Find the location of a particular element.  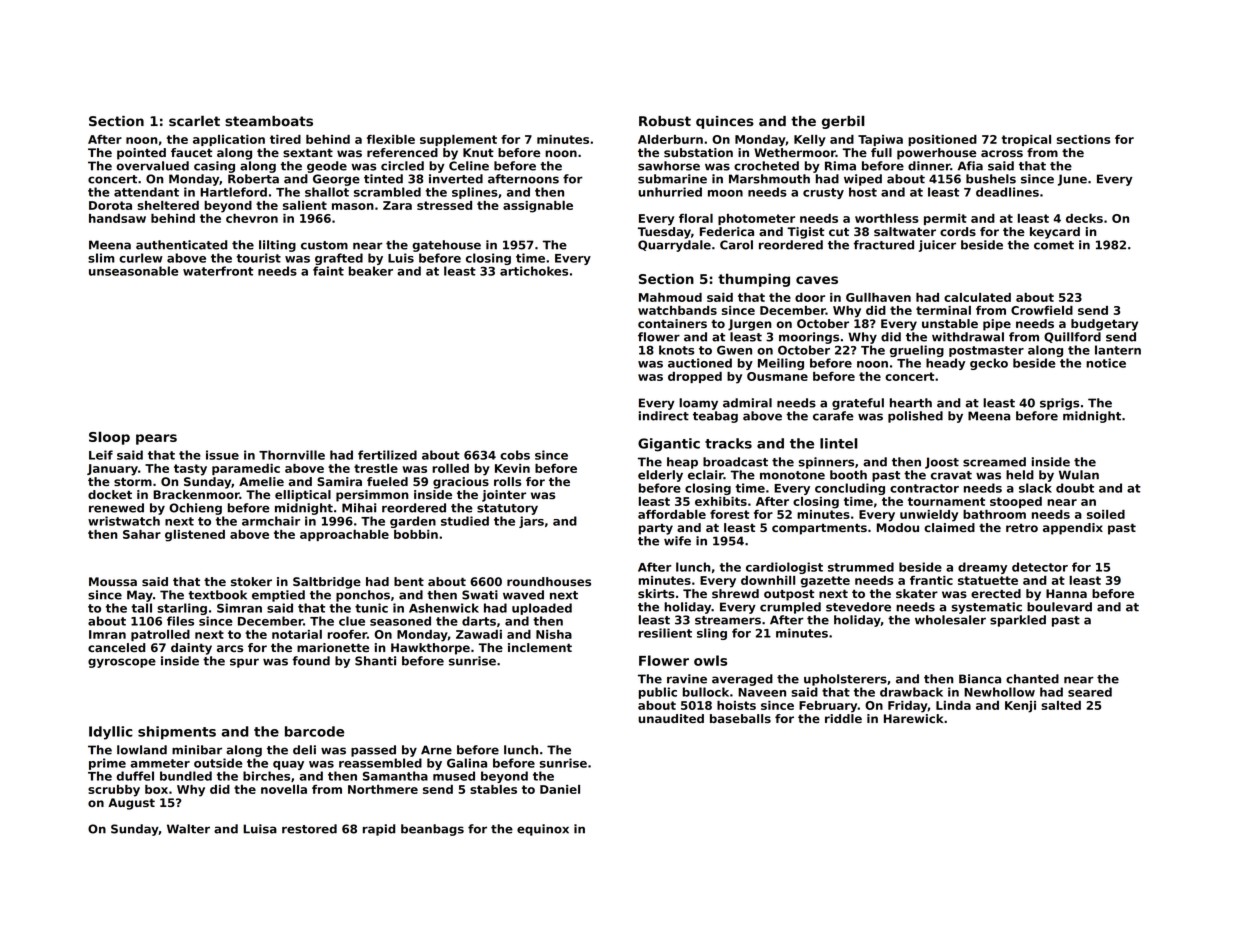

calculated is located at coordinates (977, 297).
